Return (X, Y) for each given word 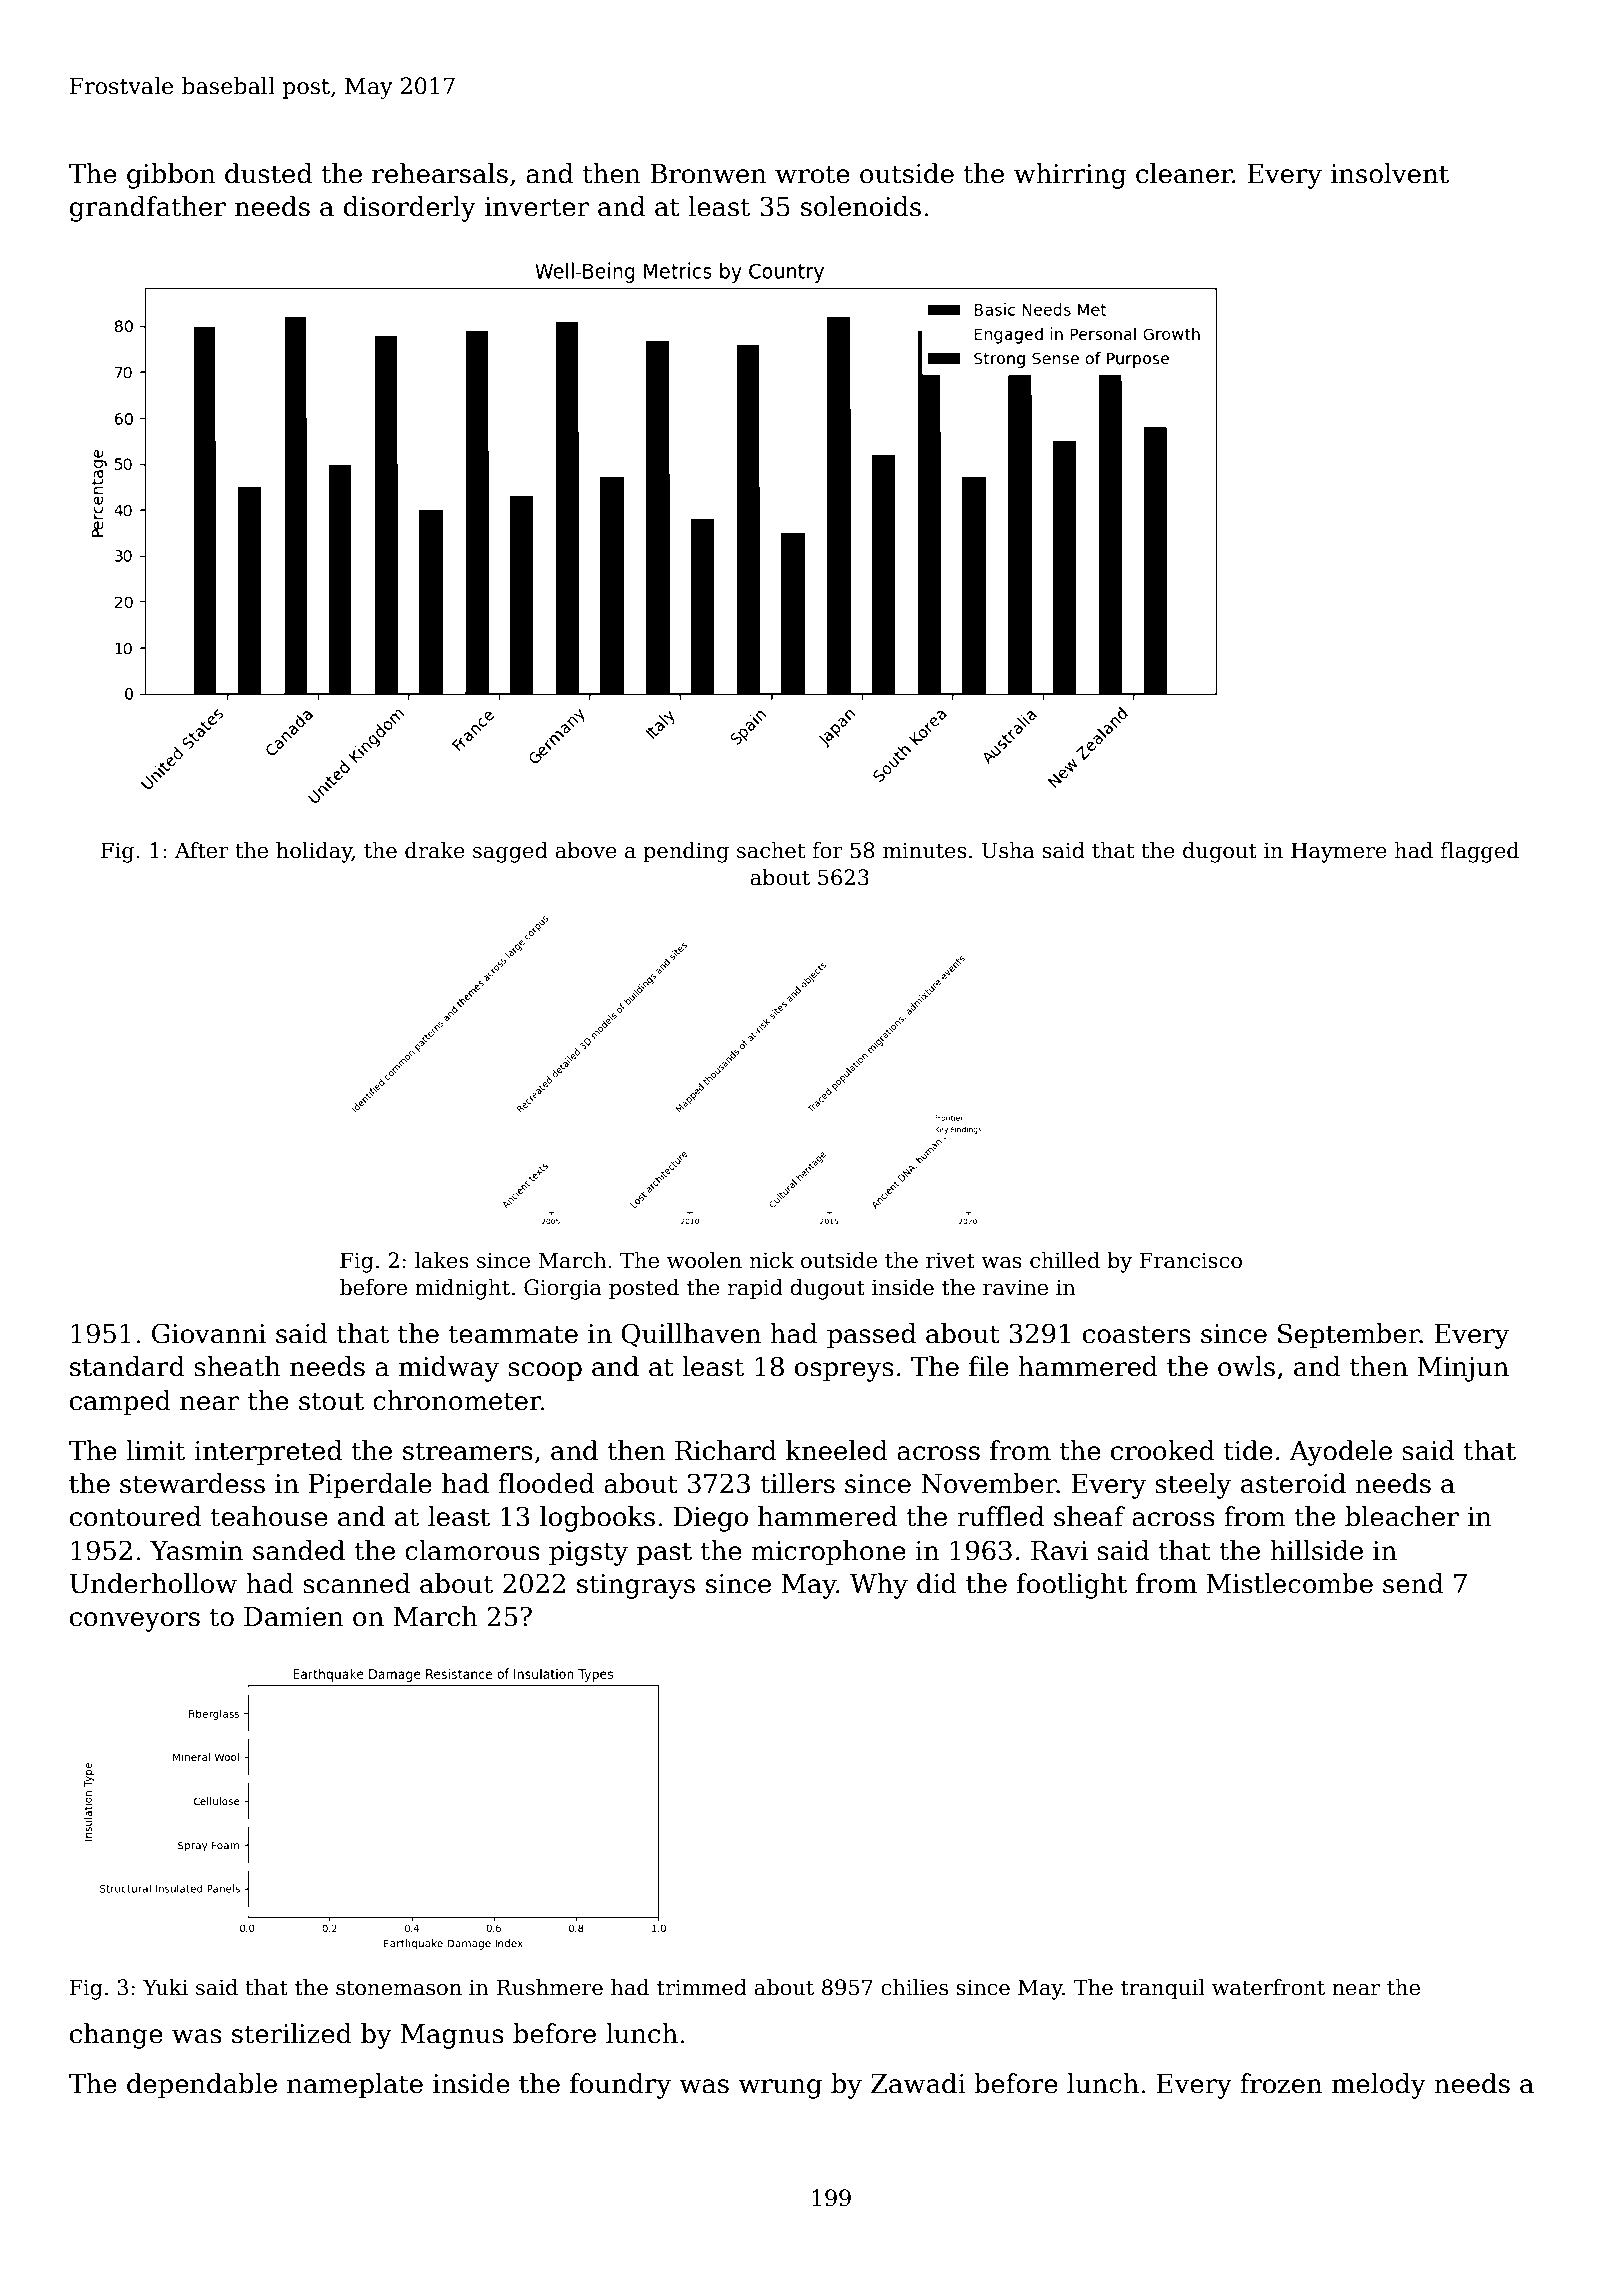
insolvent (1390, 173)
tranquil (1163, 1989)
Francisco (1190, 1260)
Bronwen (708, 174)
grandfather (148, 209)
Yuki (165, 1987)
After (202, 850)
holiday (314, 852)
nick (771, 1260)
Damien (294, 1617)
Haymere (1339, 852)
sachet (771, 850)
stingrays (636, 1586)
